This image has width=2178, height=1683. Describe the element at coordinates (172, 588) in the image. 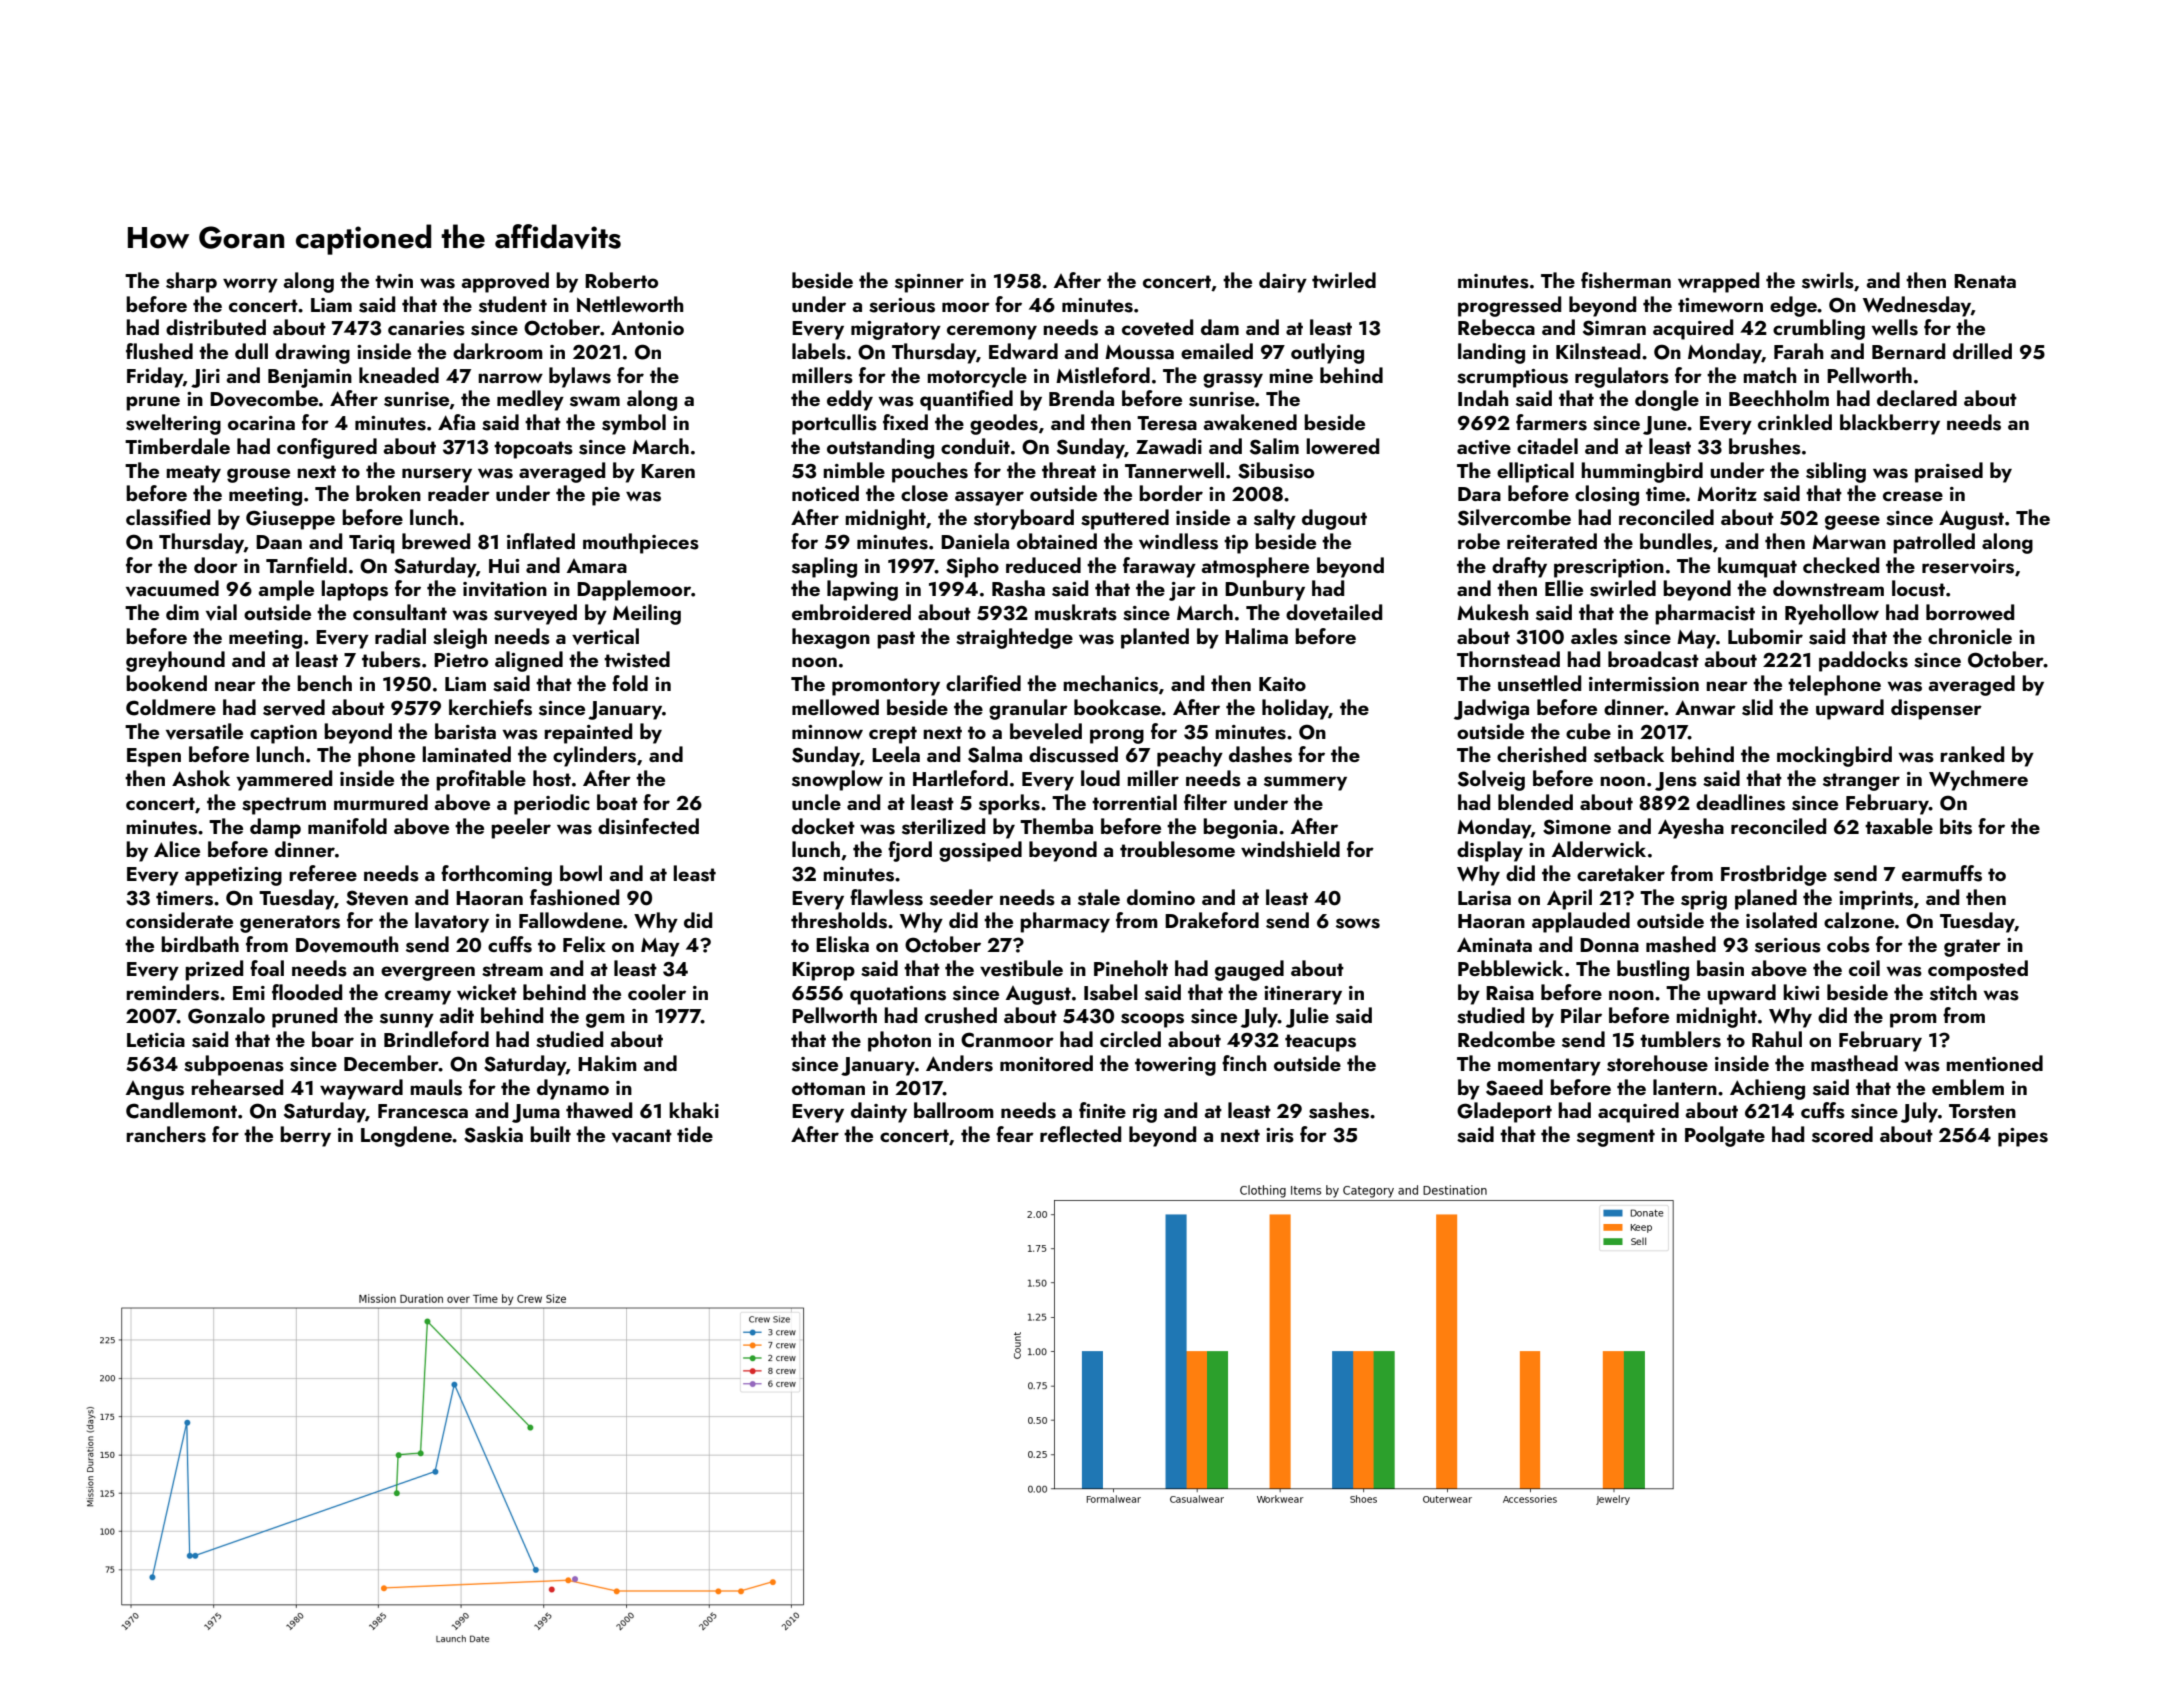

I see `vacuumed` at that location.
